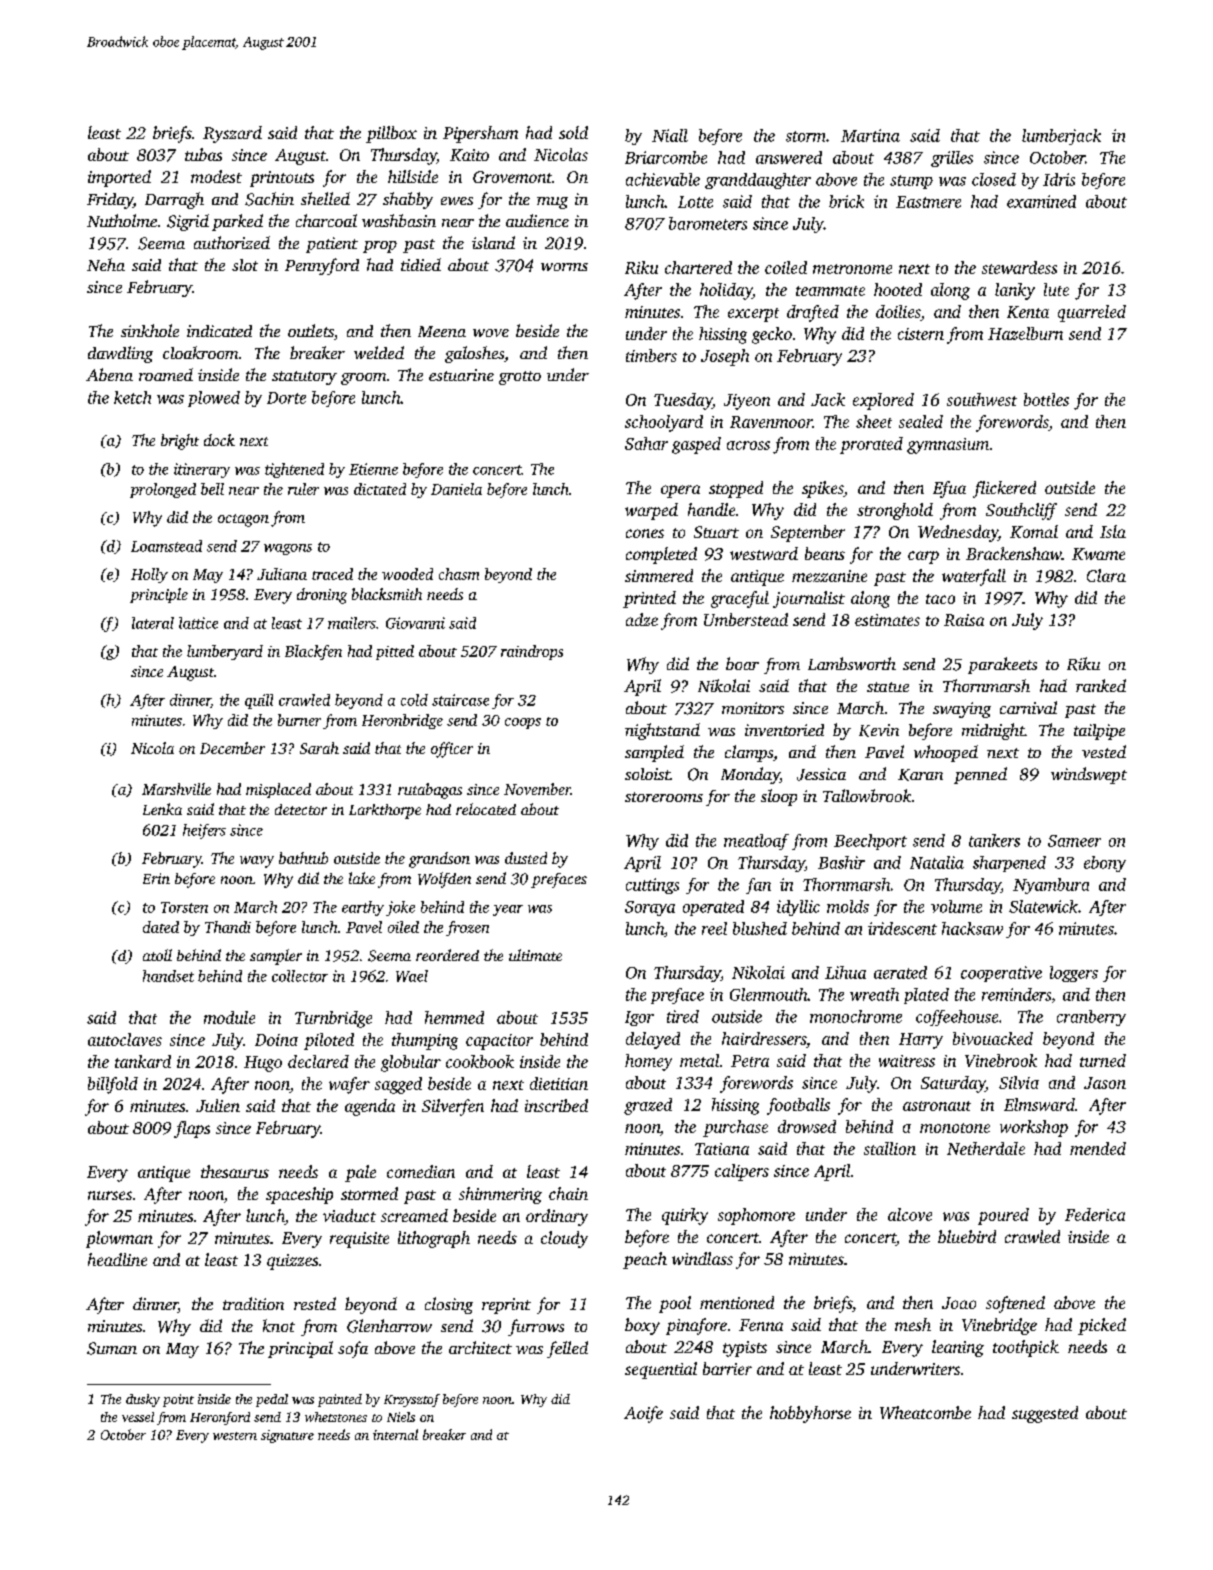  I want to click on Kenta, so click(1028, 312).
